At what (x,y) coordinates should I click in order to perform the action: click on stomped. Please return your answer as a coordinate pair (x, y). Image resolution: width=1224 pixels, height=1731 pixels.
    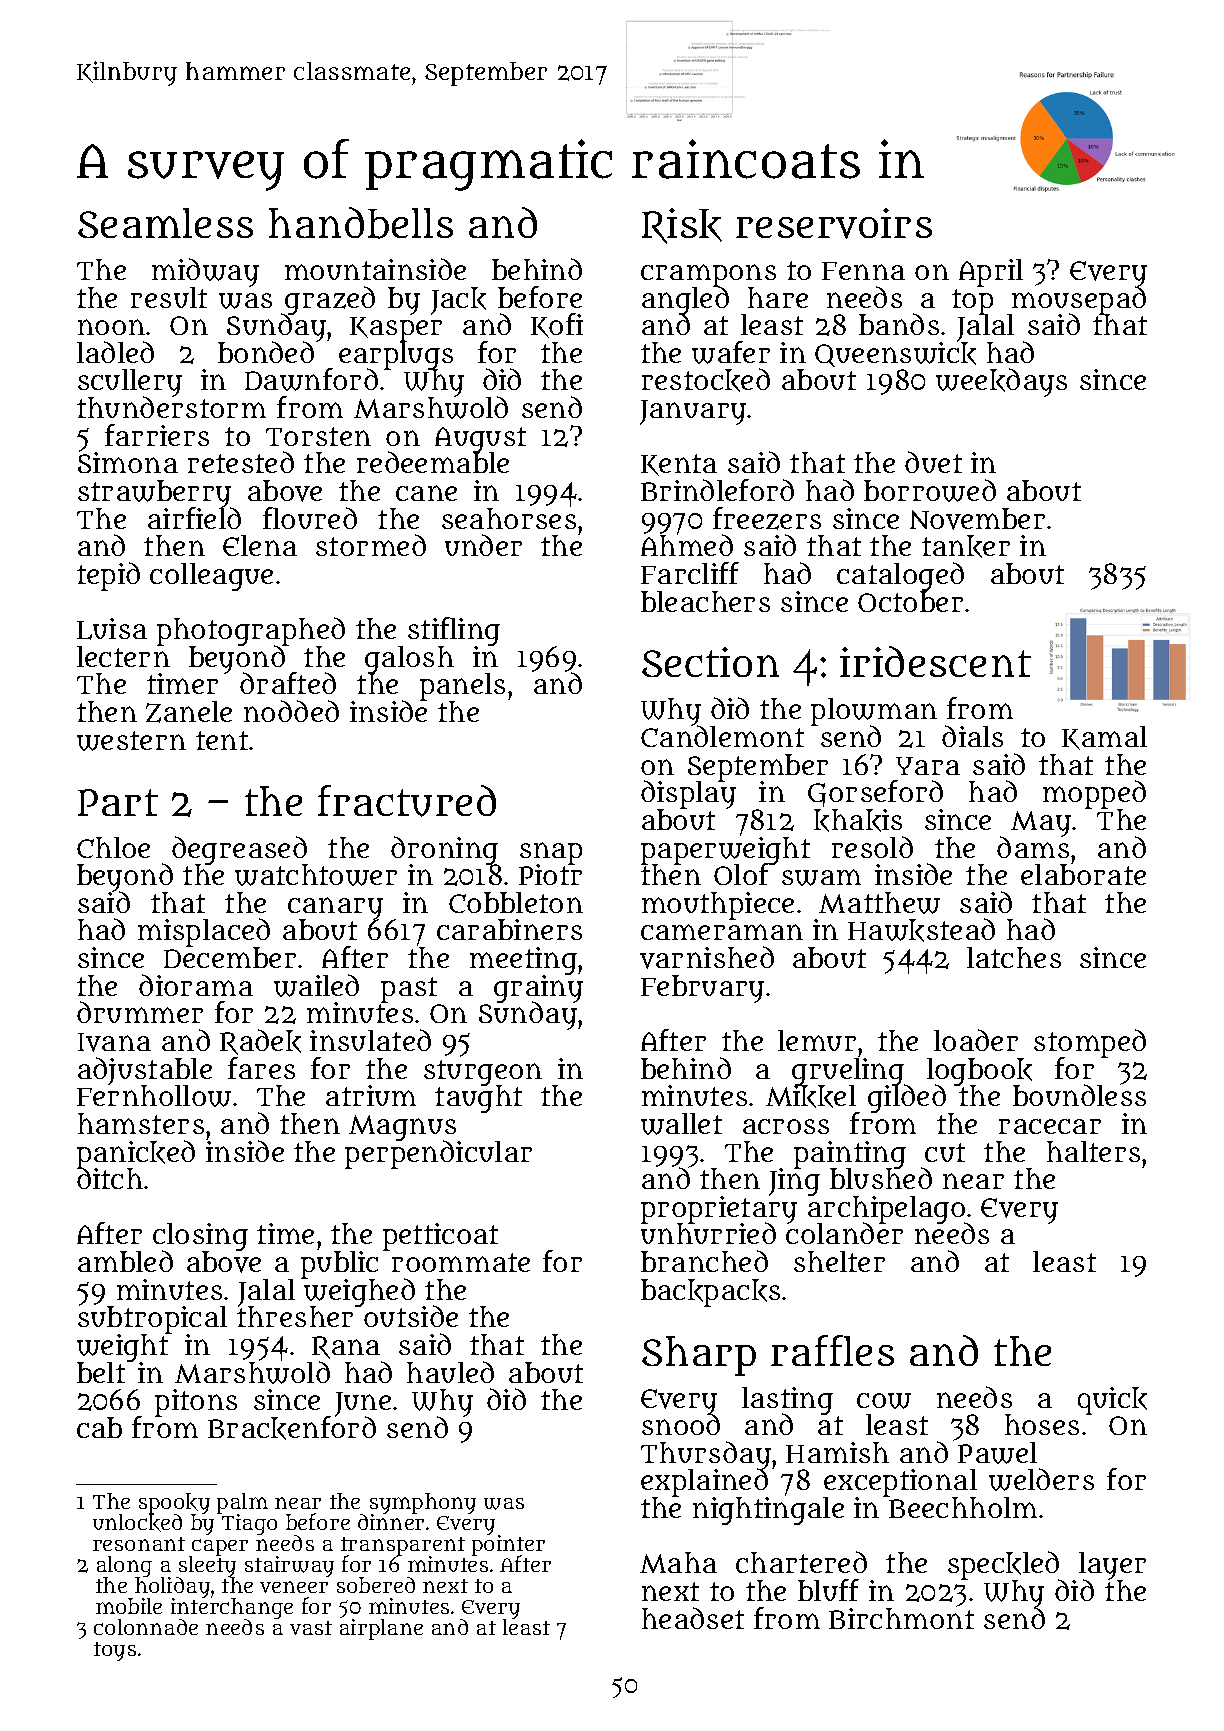
    Looking at the image, I should click on (1090, 1043).
